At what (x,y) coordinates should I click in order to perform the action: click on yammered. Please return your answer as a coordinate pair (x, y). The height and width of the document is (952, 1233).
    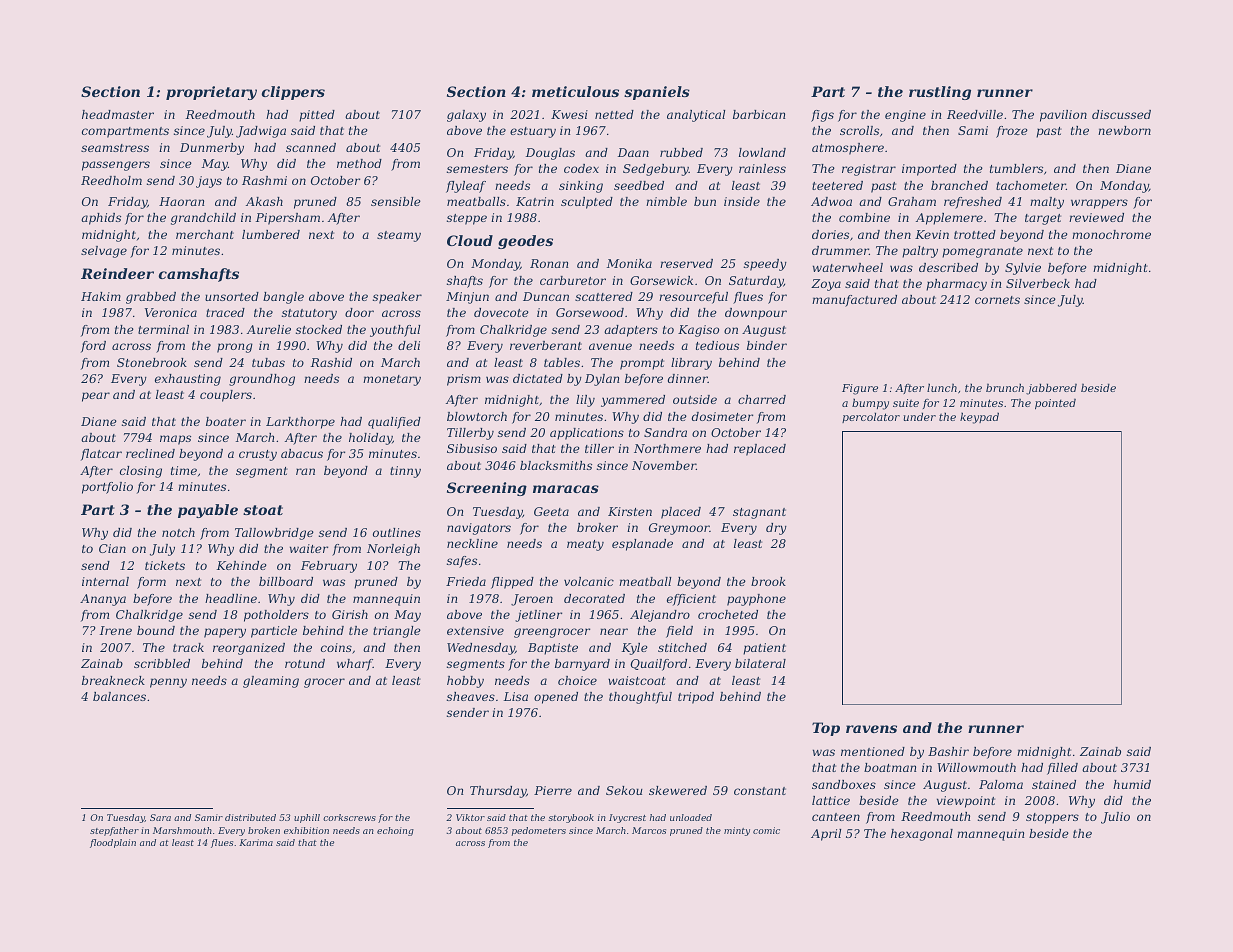
    Looking at the image, I should click on (633, 401).
